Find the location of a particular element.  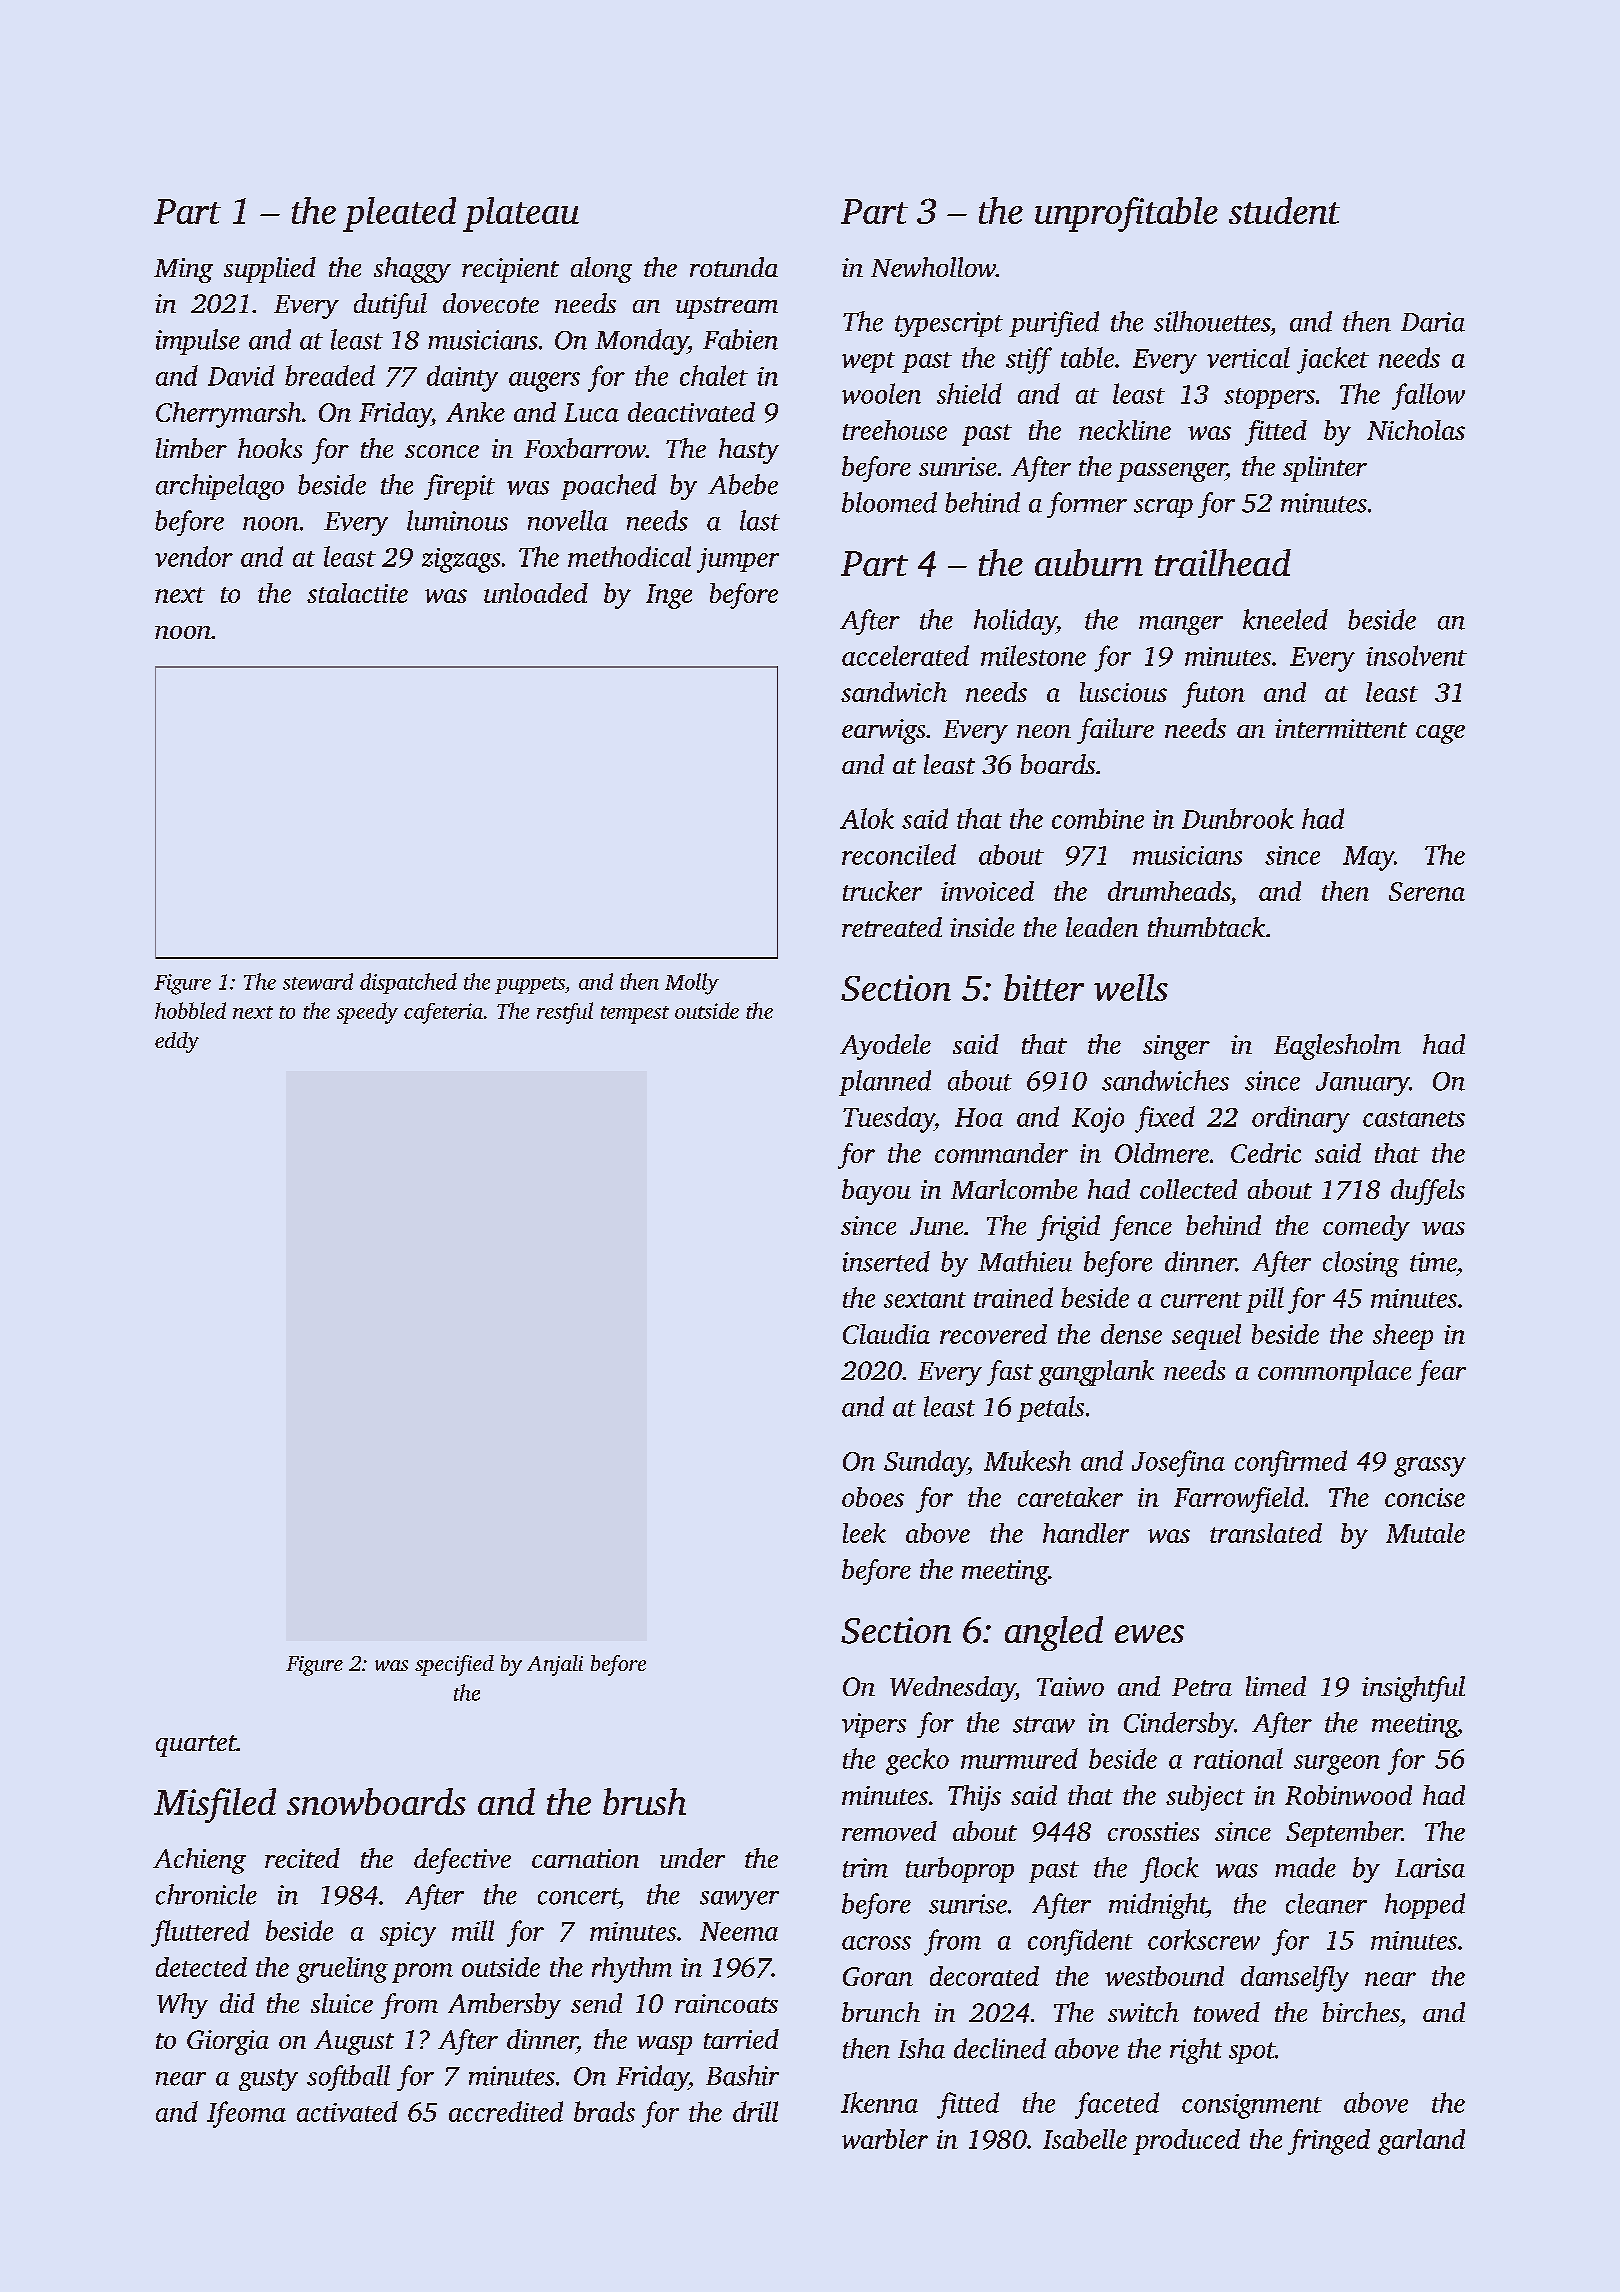

specified is located at coordinates (454, 1665).
